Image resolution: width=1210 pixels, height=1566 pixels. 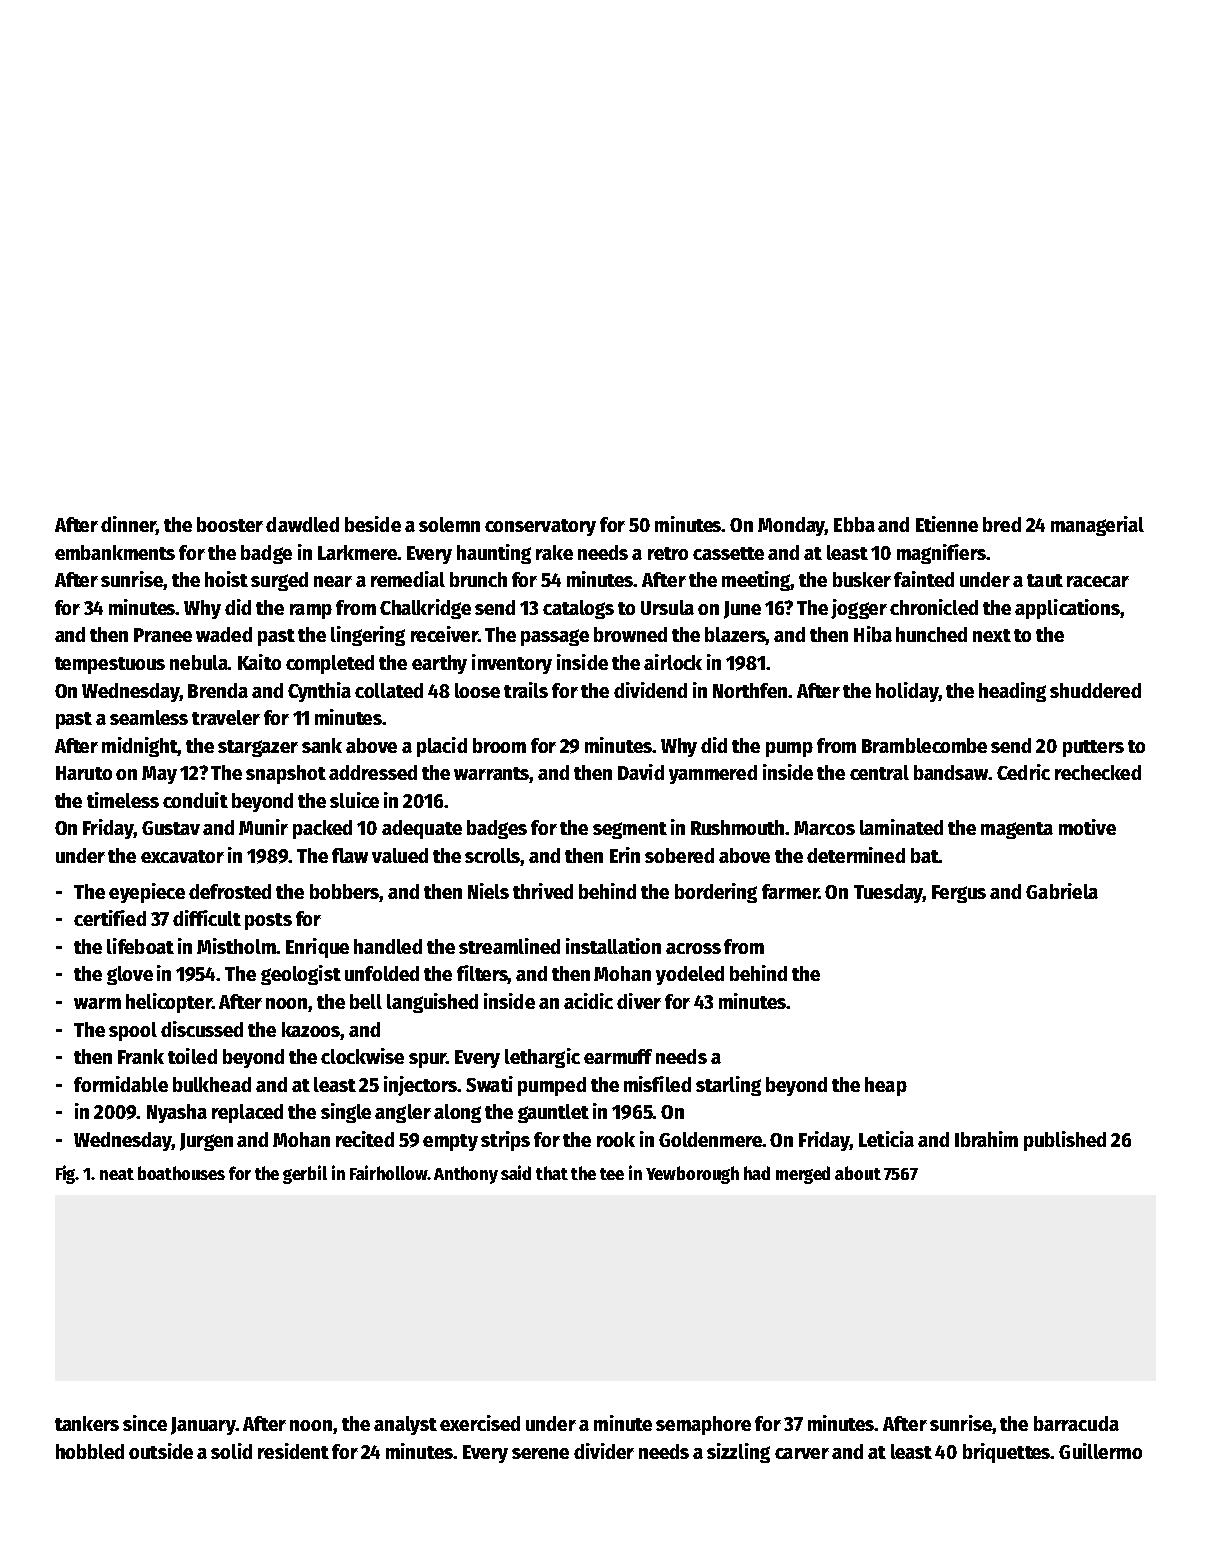 What do you see at coordinates (951, 772) in the screenshot?
I see `bandsaw` at bounding box center [951, 772].
